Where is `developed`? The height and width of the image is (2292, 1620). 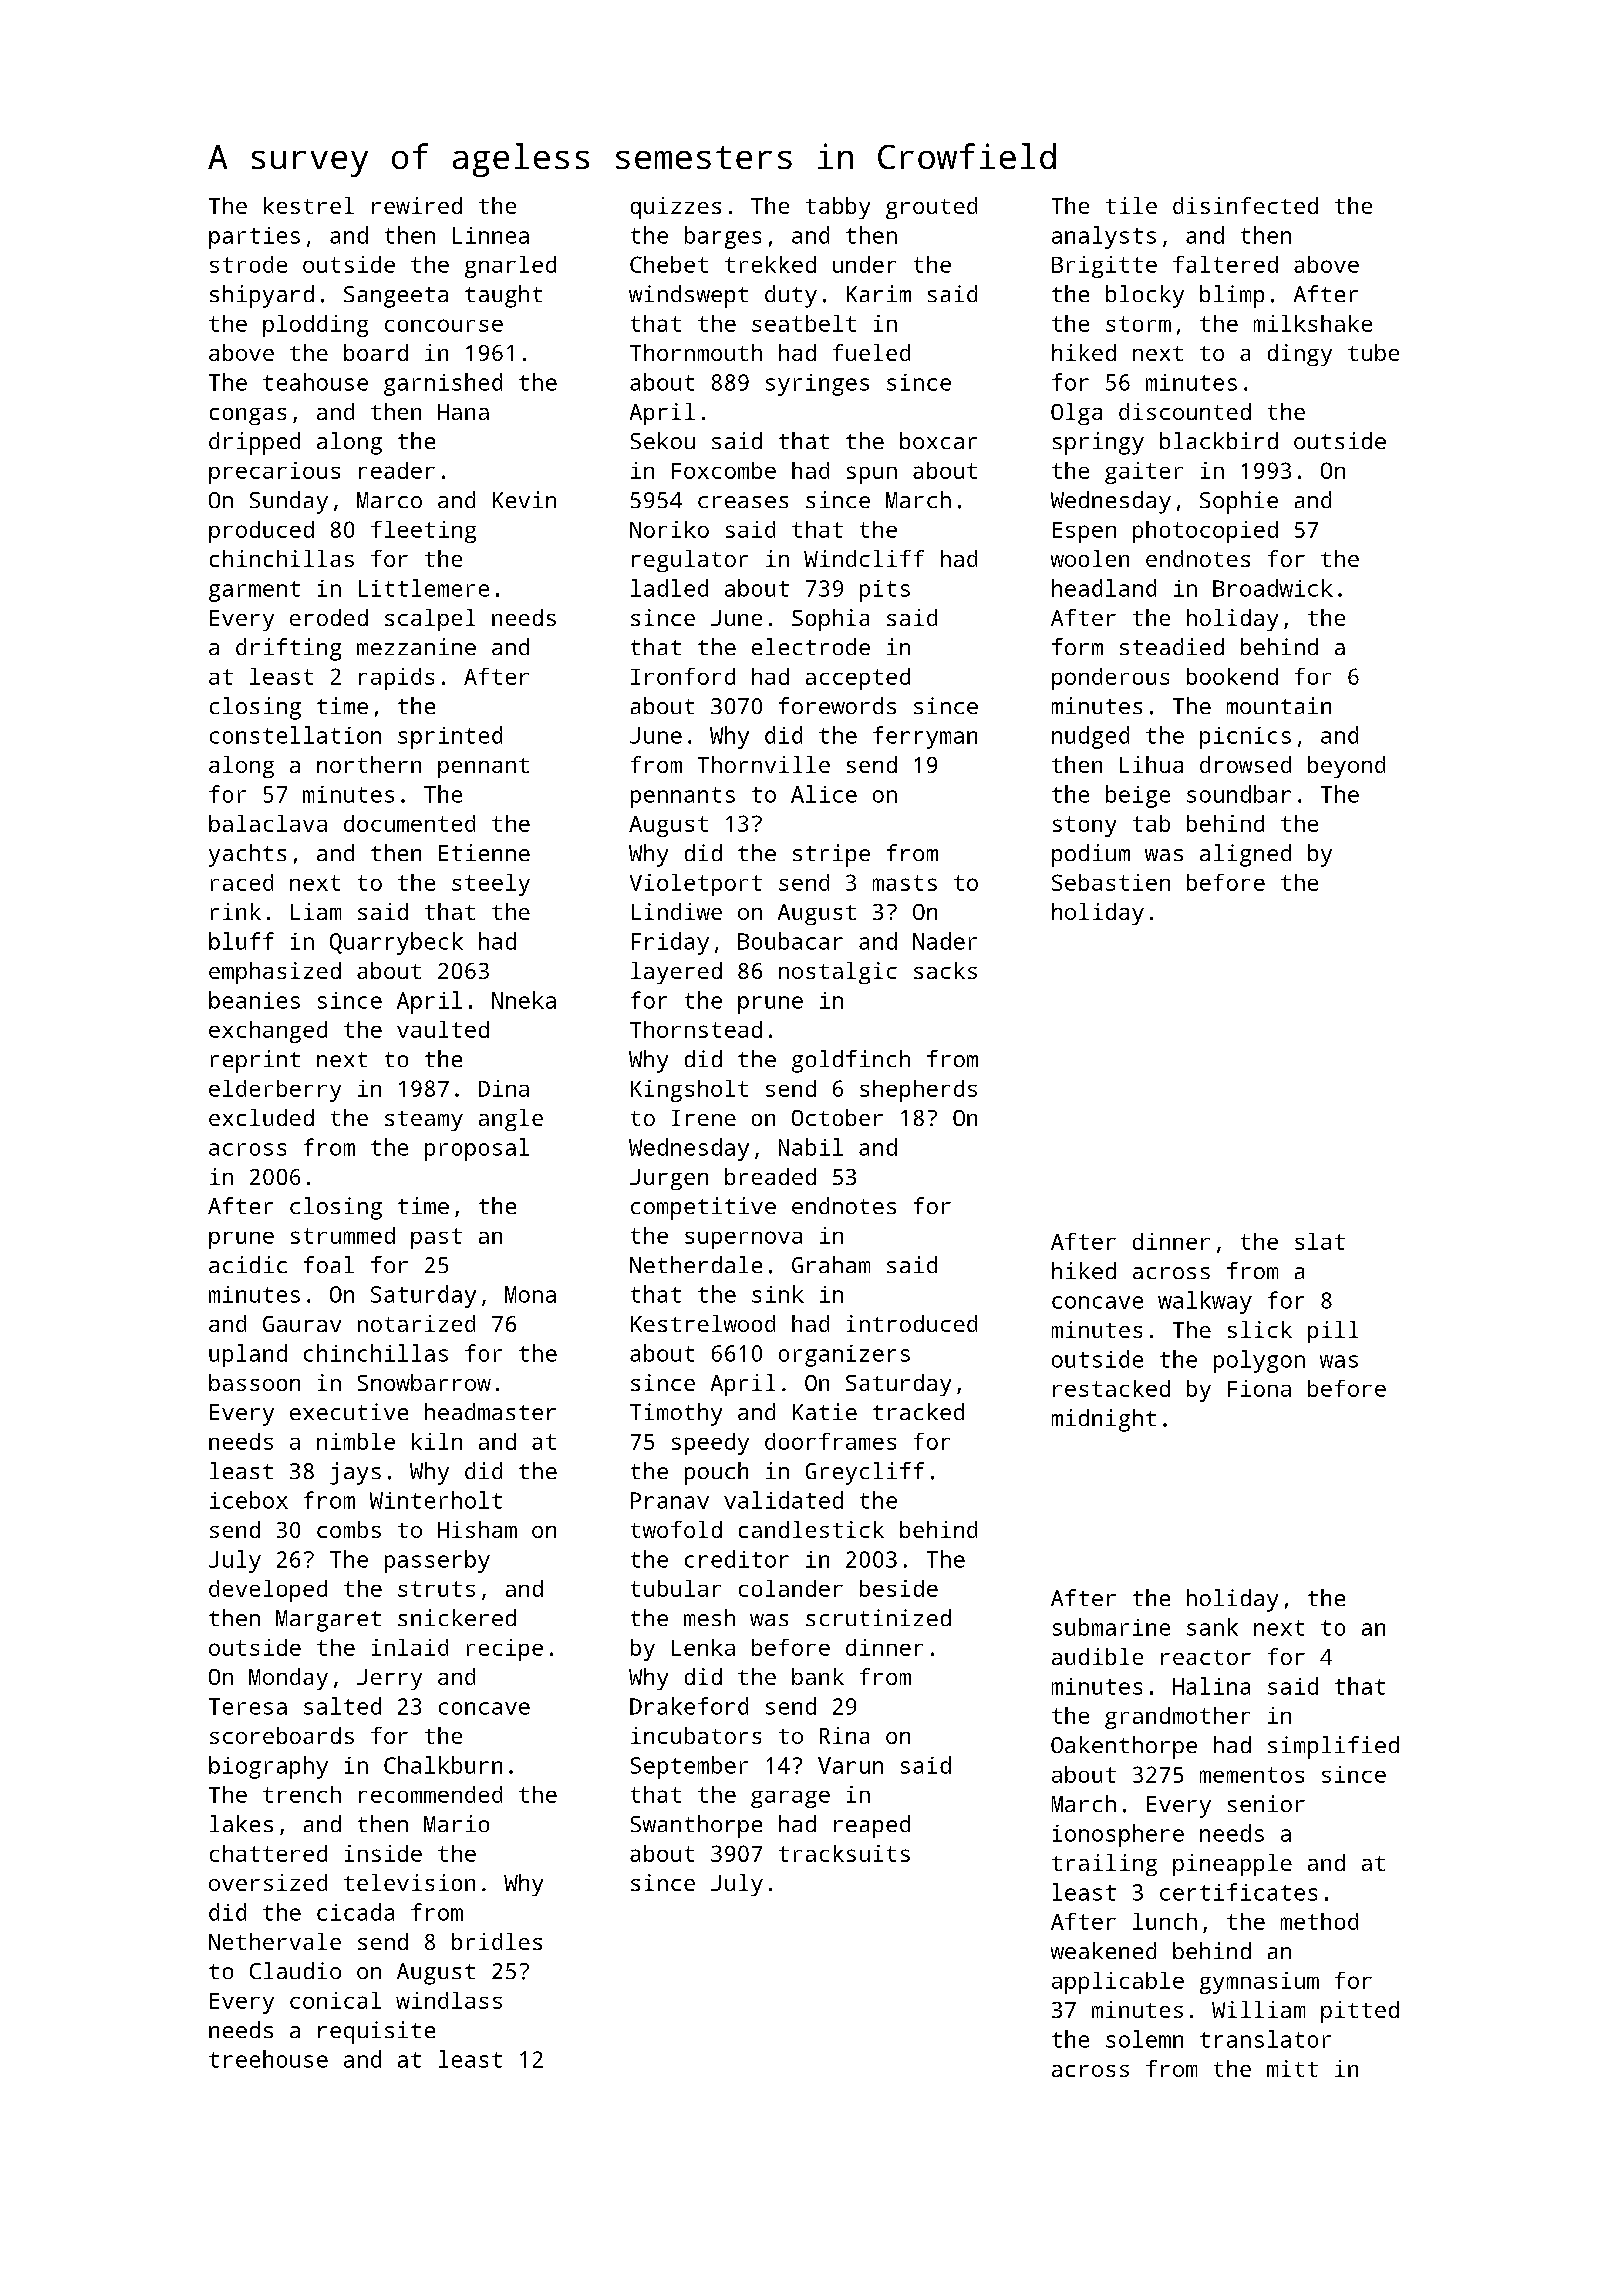
developed is located at coordinates (268, 1591).
